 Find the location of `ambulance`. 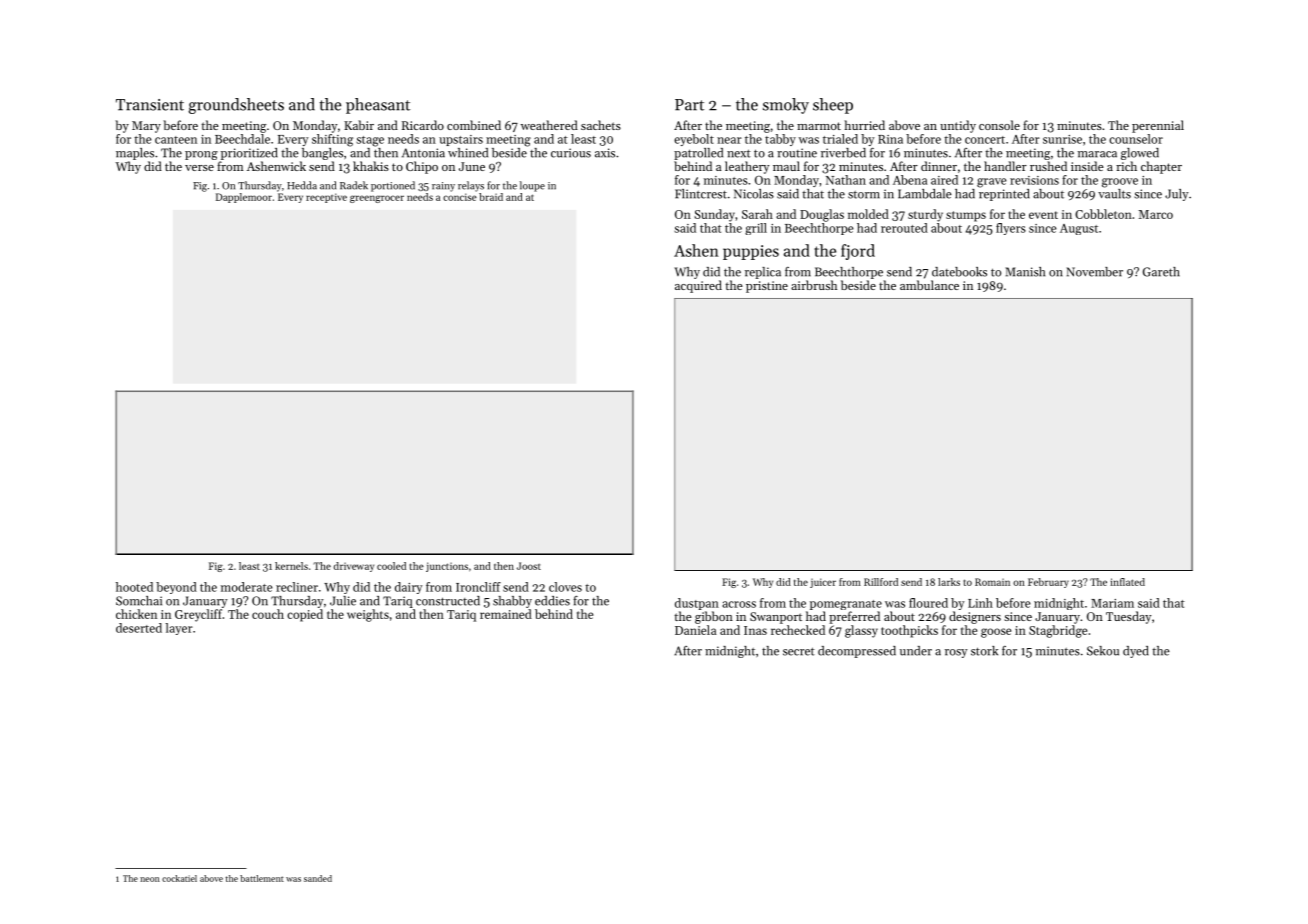

ambulance is located at coordinates (929, 285).
